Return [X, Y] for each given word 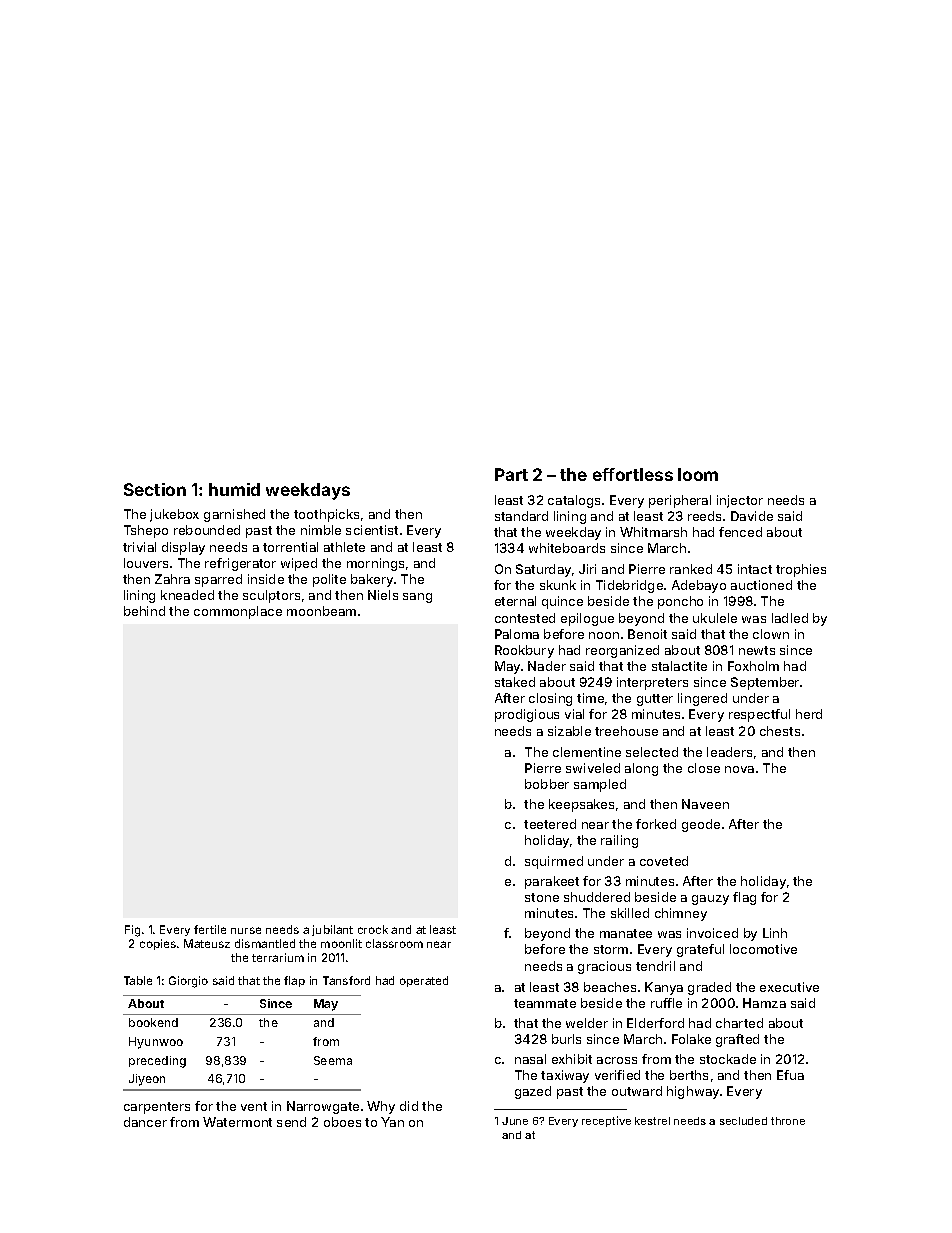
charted [739, 1023]
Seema [333, 1060]
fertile [210, 929]
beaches [610, 987]
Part [511, 474]
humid [234, 489]
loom [698, 474]
